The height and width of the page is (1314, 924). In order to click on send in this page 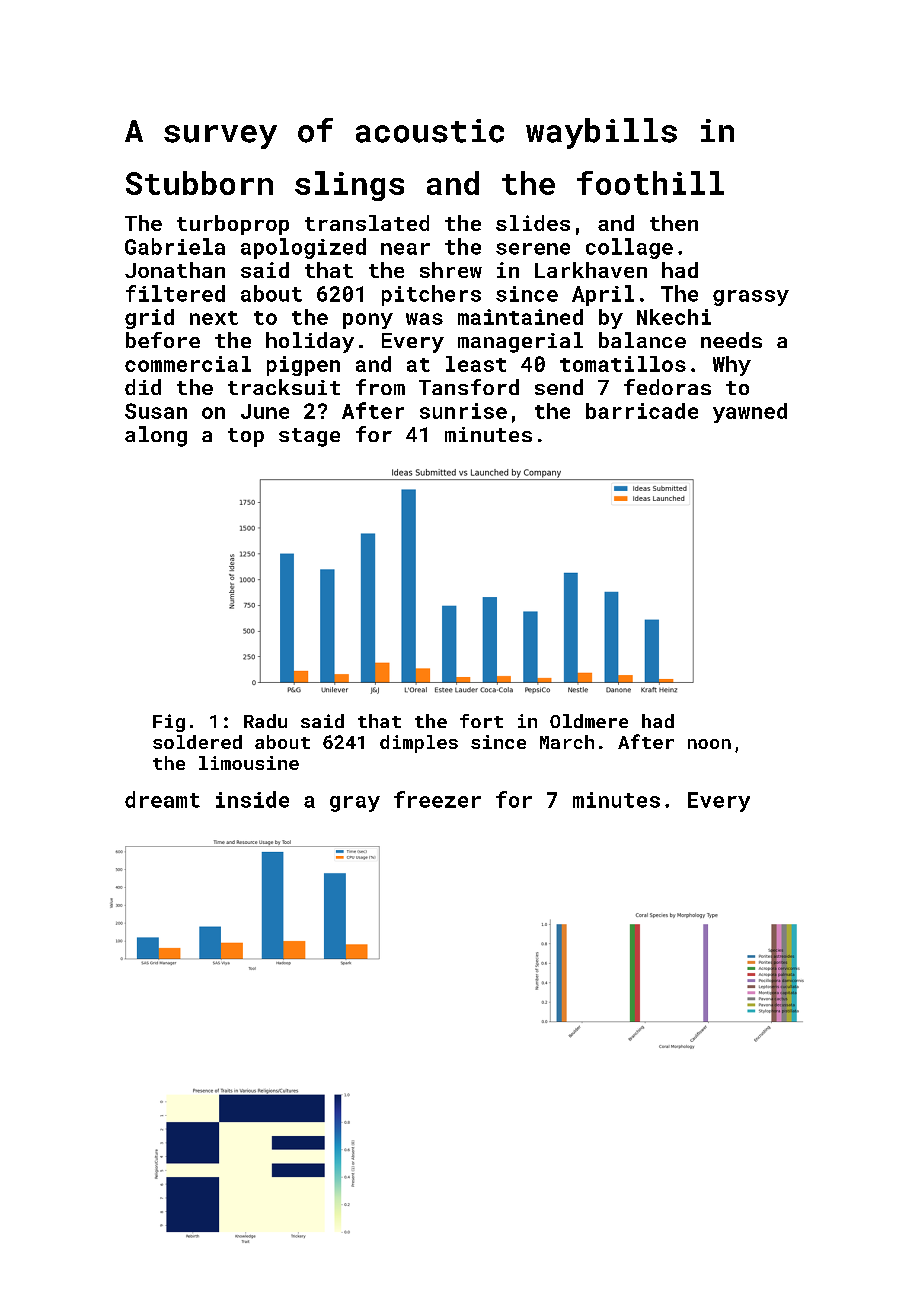, I will do `click(559, 387)`.
